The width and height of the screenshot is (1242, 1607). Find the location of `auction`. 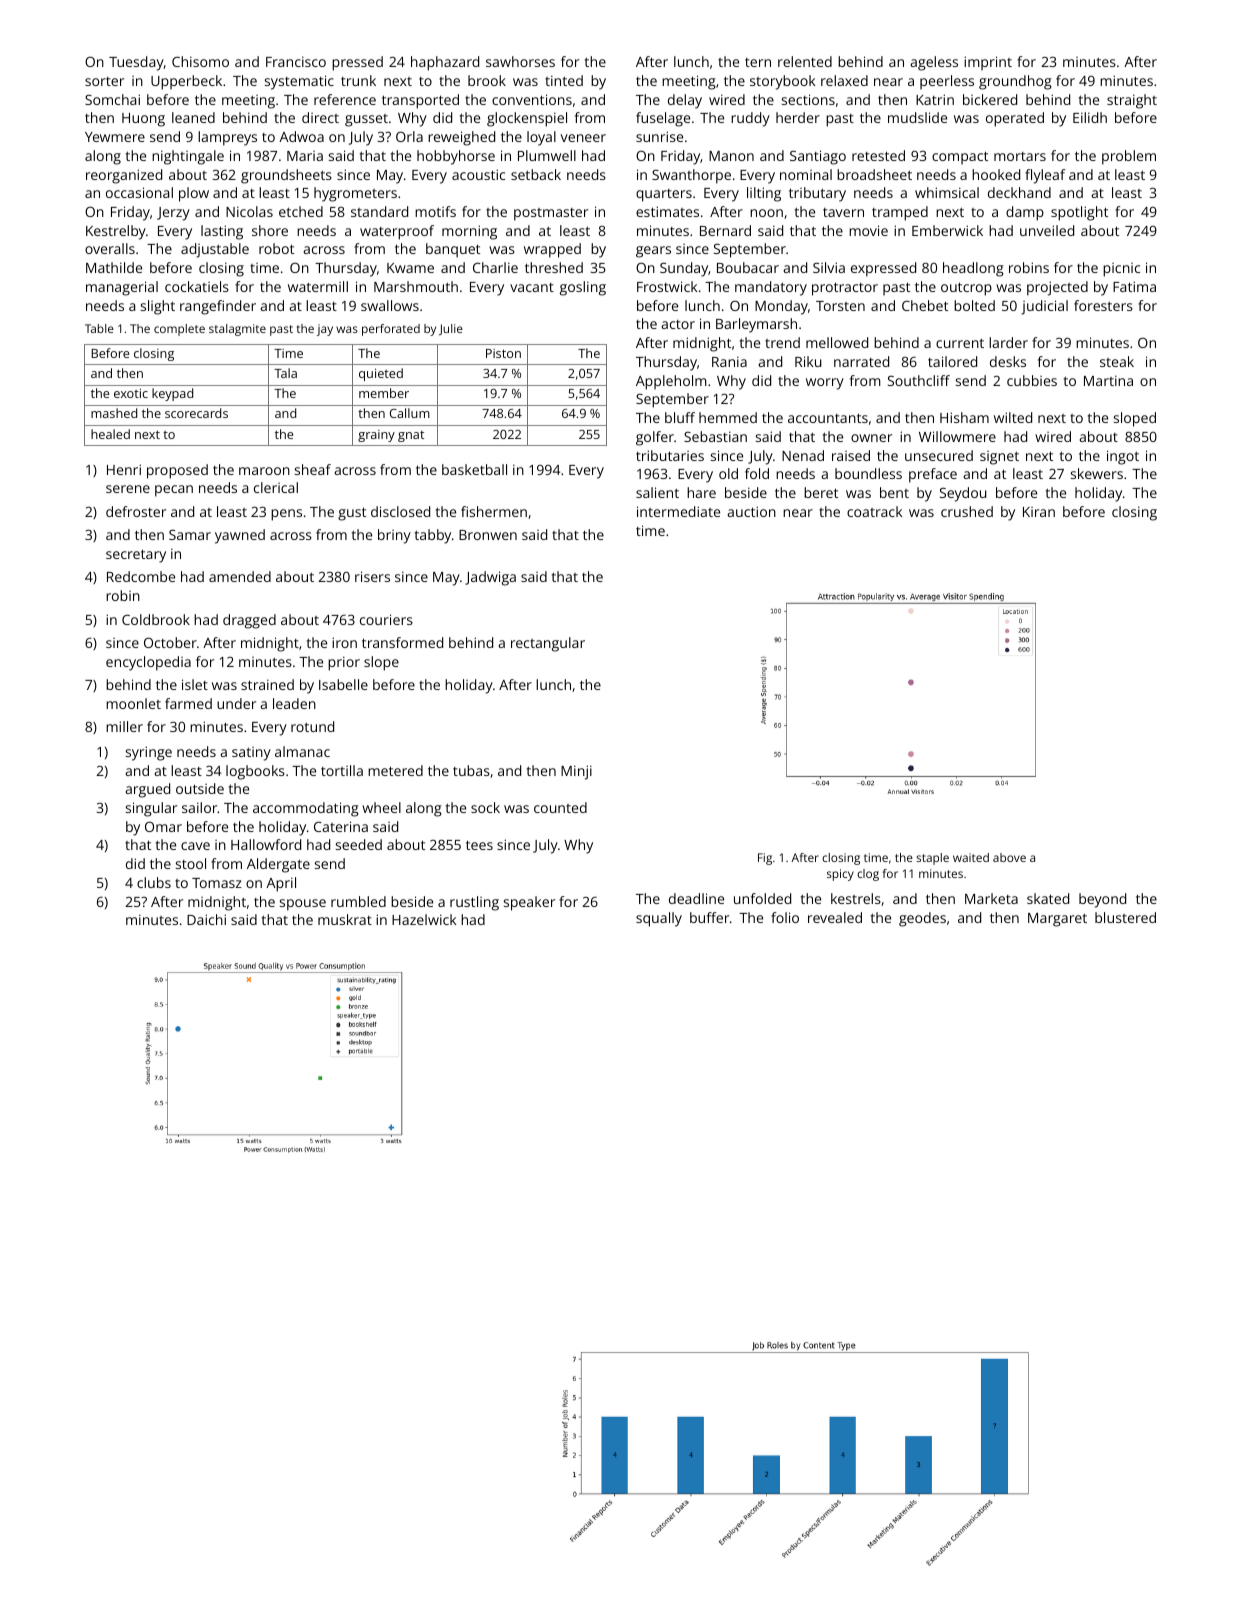

auction is located at coordinates (751, 511).
